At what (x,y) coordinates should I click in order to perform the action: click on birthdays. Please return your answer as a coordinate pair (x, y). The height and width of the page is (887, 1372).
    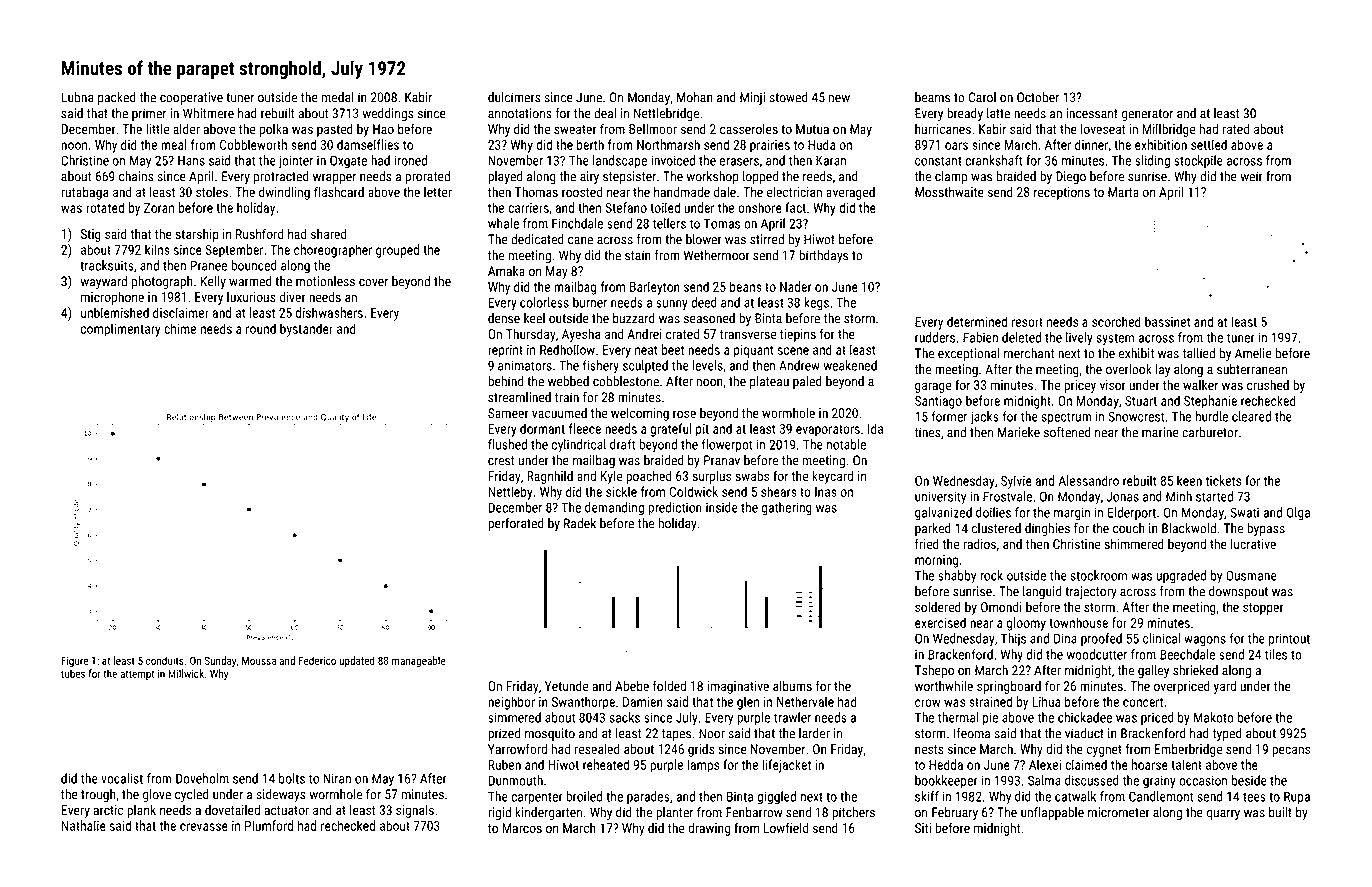
    Looking at the image, I should click on (823, 256).
